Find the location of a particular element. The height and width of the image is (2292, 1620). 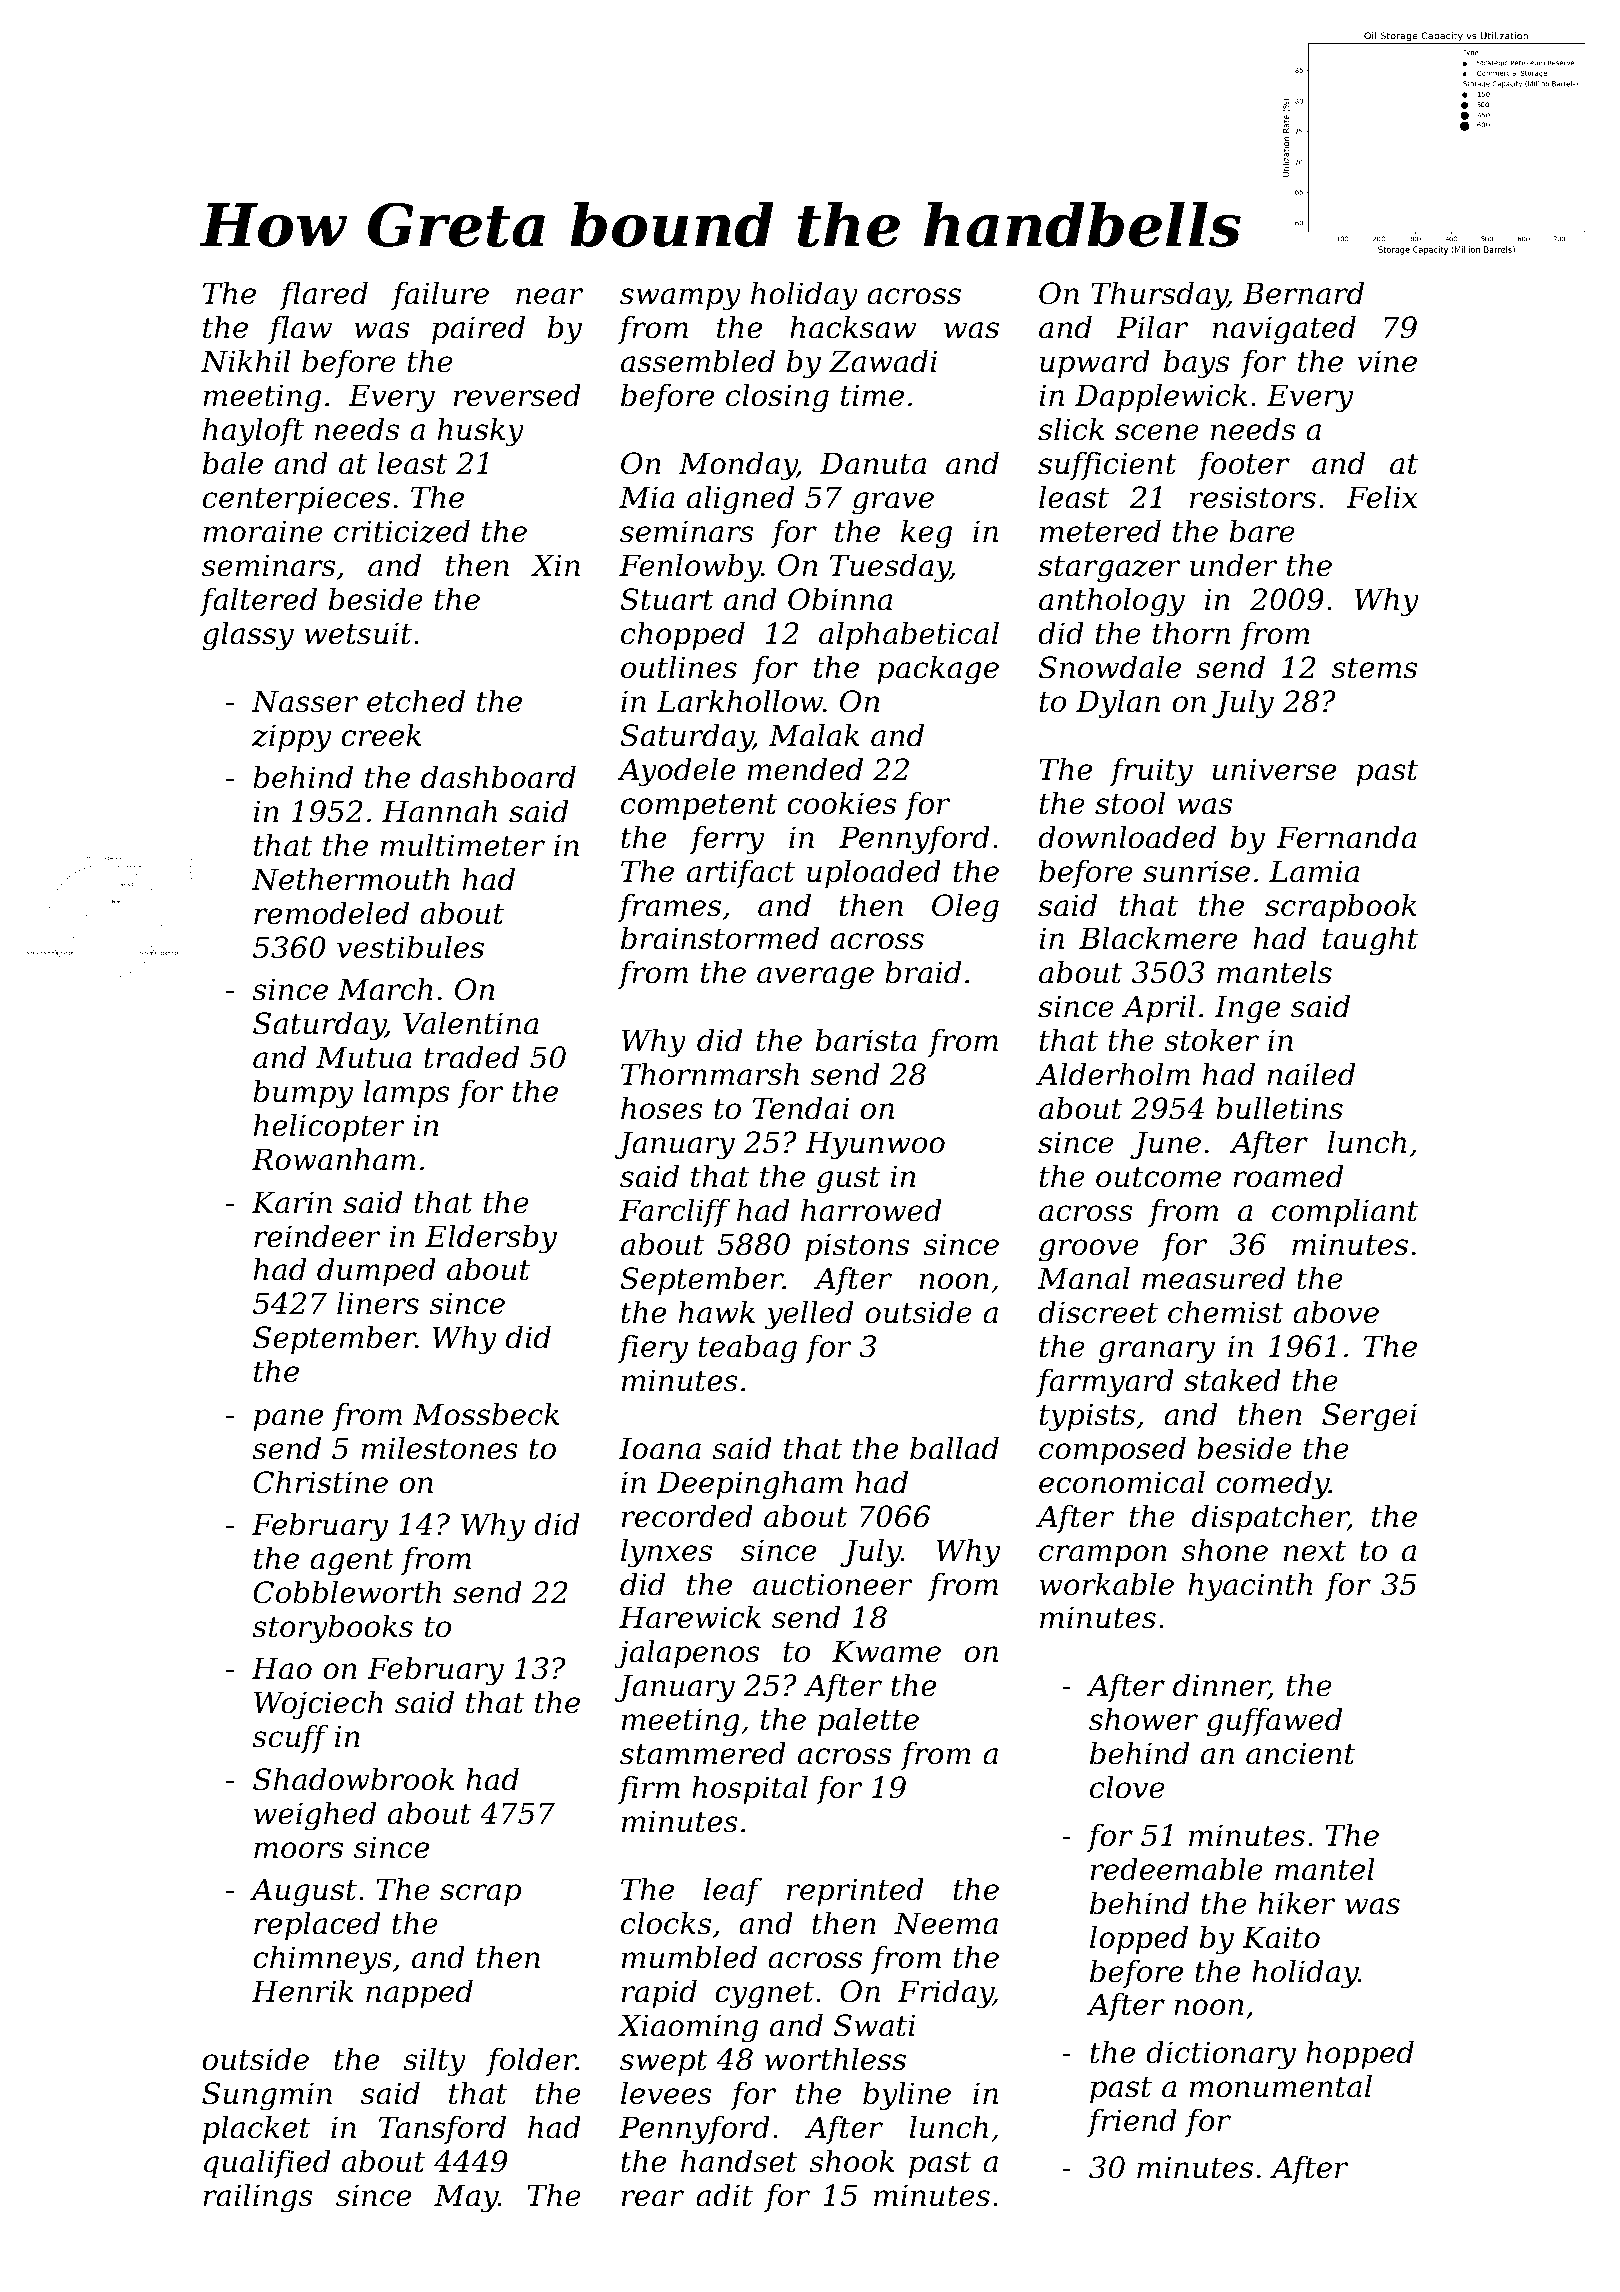

glassy is located at coordinates (248, 636).
